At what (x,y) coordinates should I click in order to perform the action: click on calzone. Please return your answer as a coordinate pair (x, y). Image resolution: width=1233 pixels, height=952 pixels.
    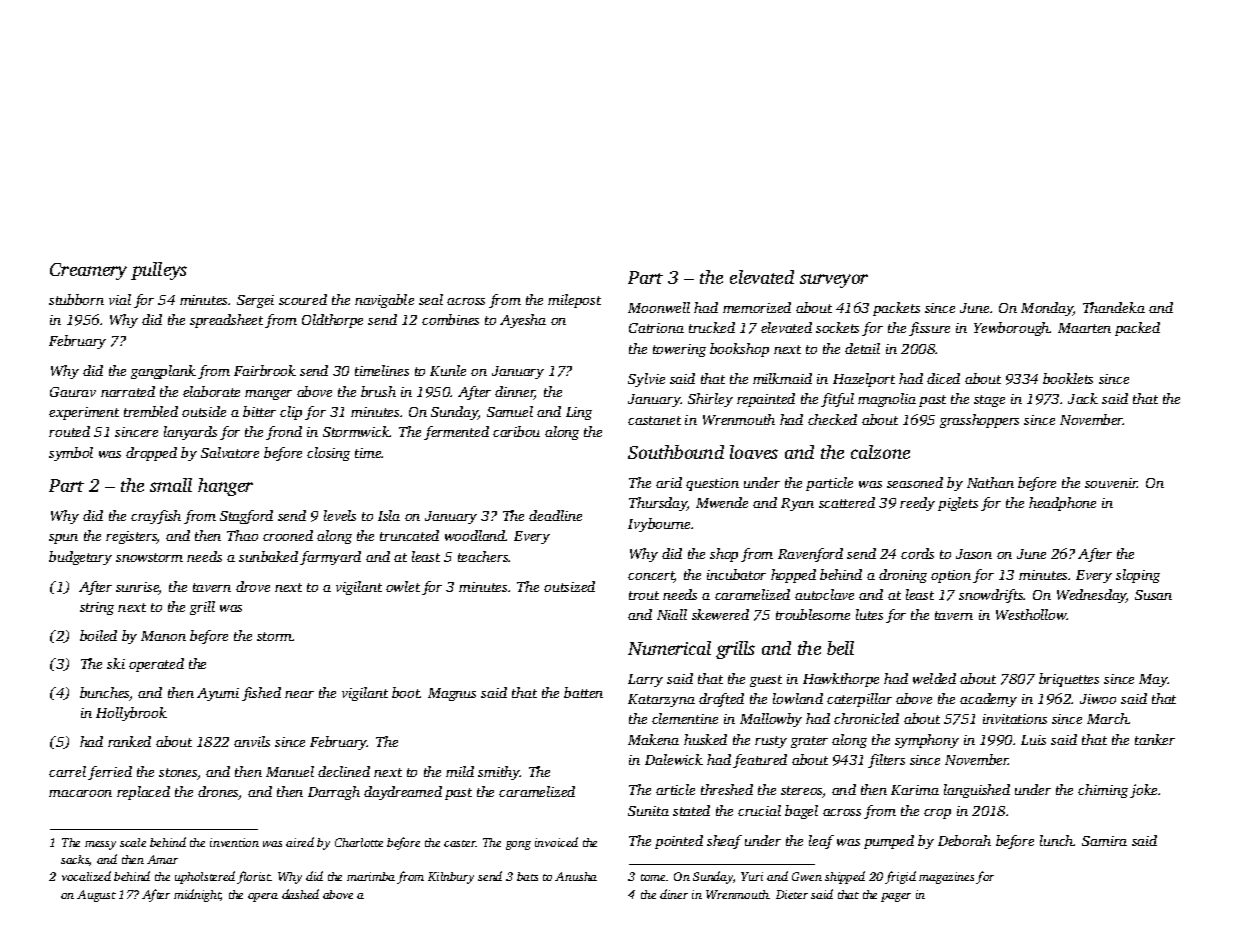
    Looking at the image, I should click on (880, 452).
